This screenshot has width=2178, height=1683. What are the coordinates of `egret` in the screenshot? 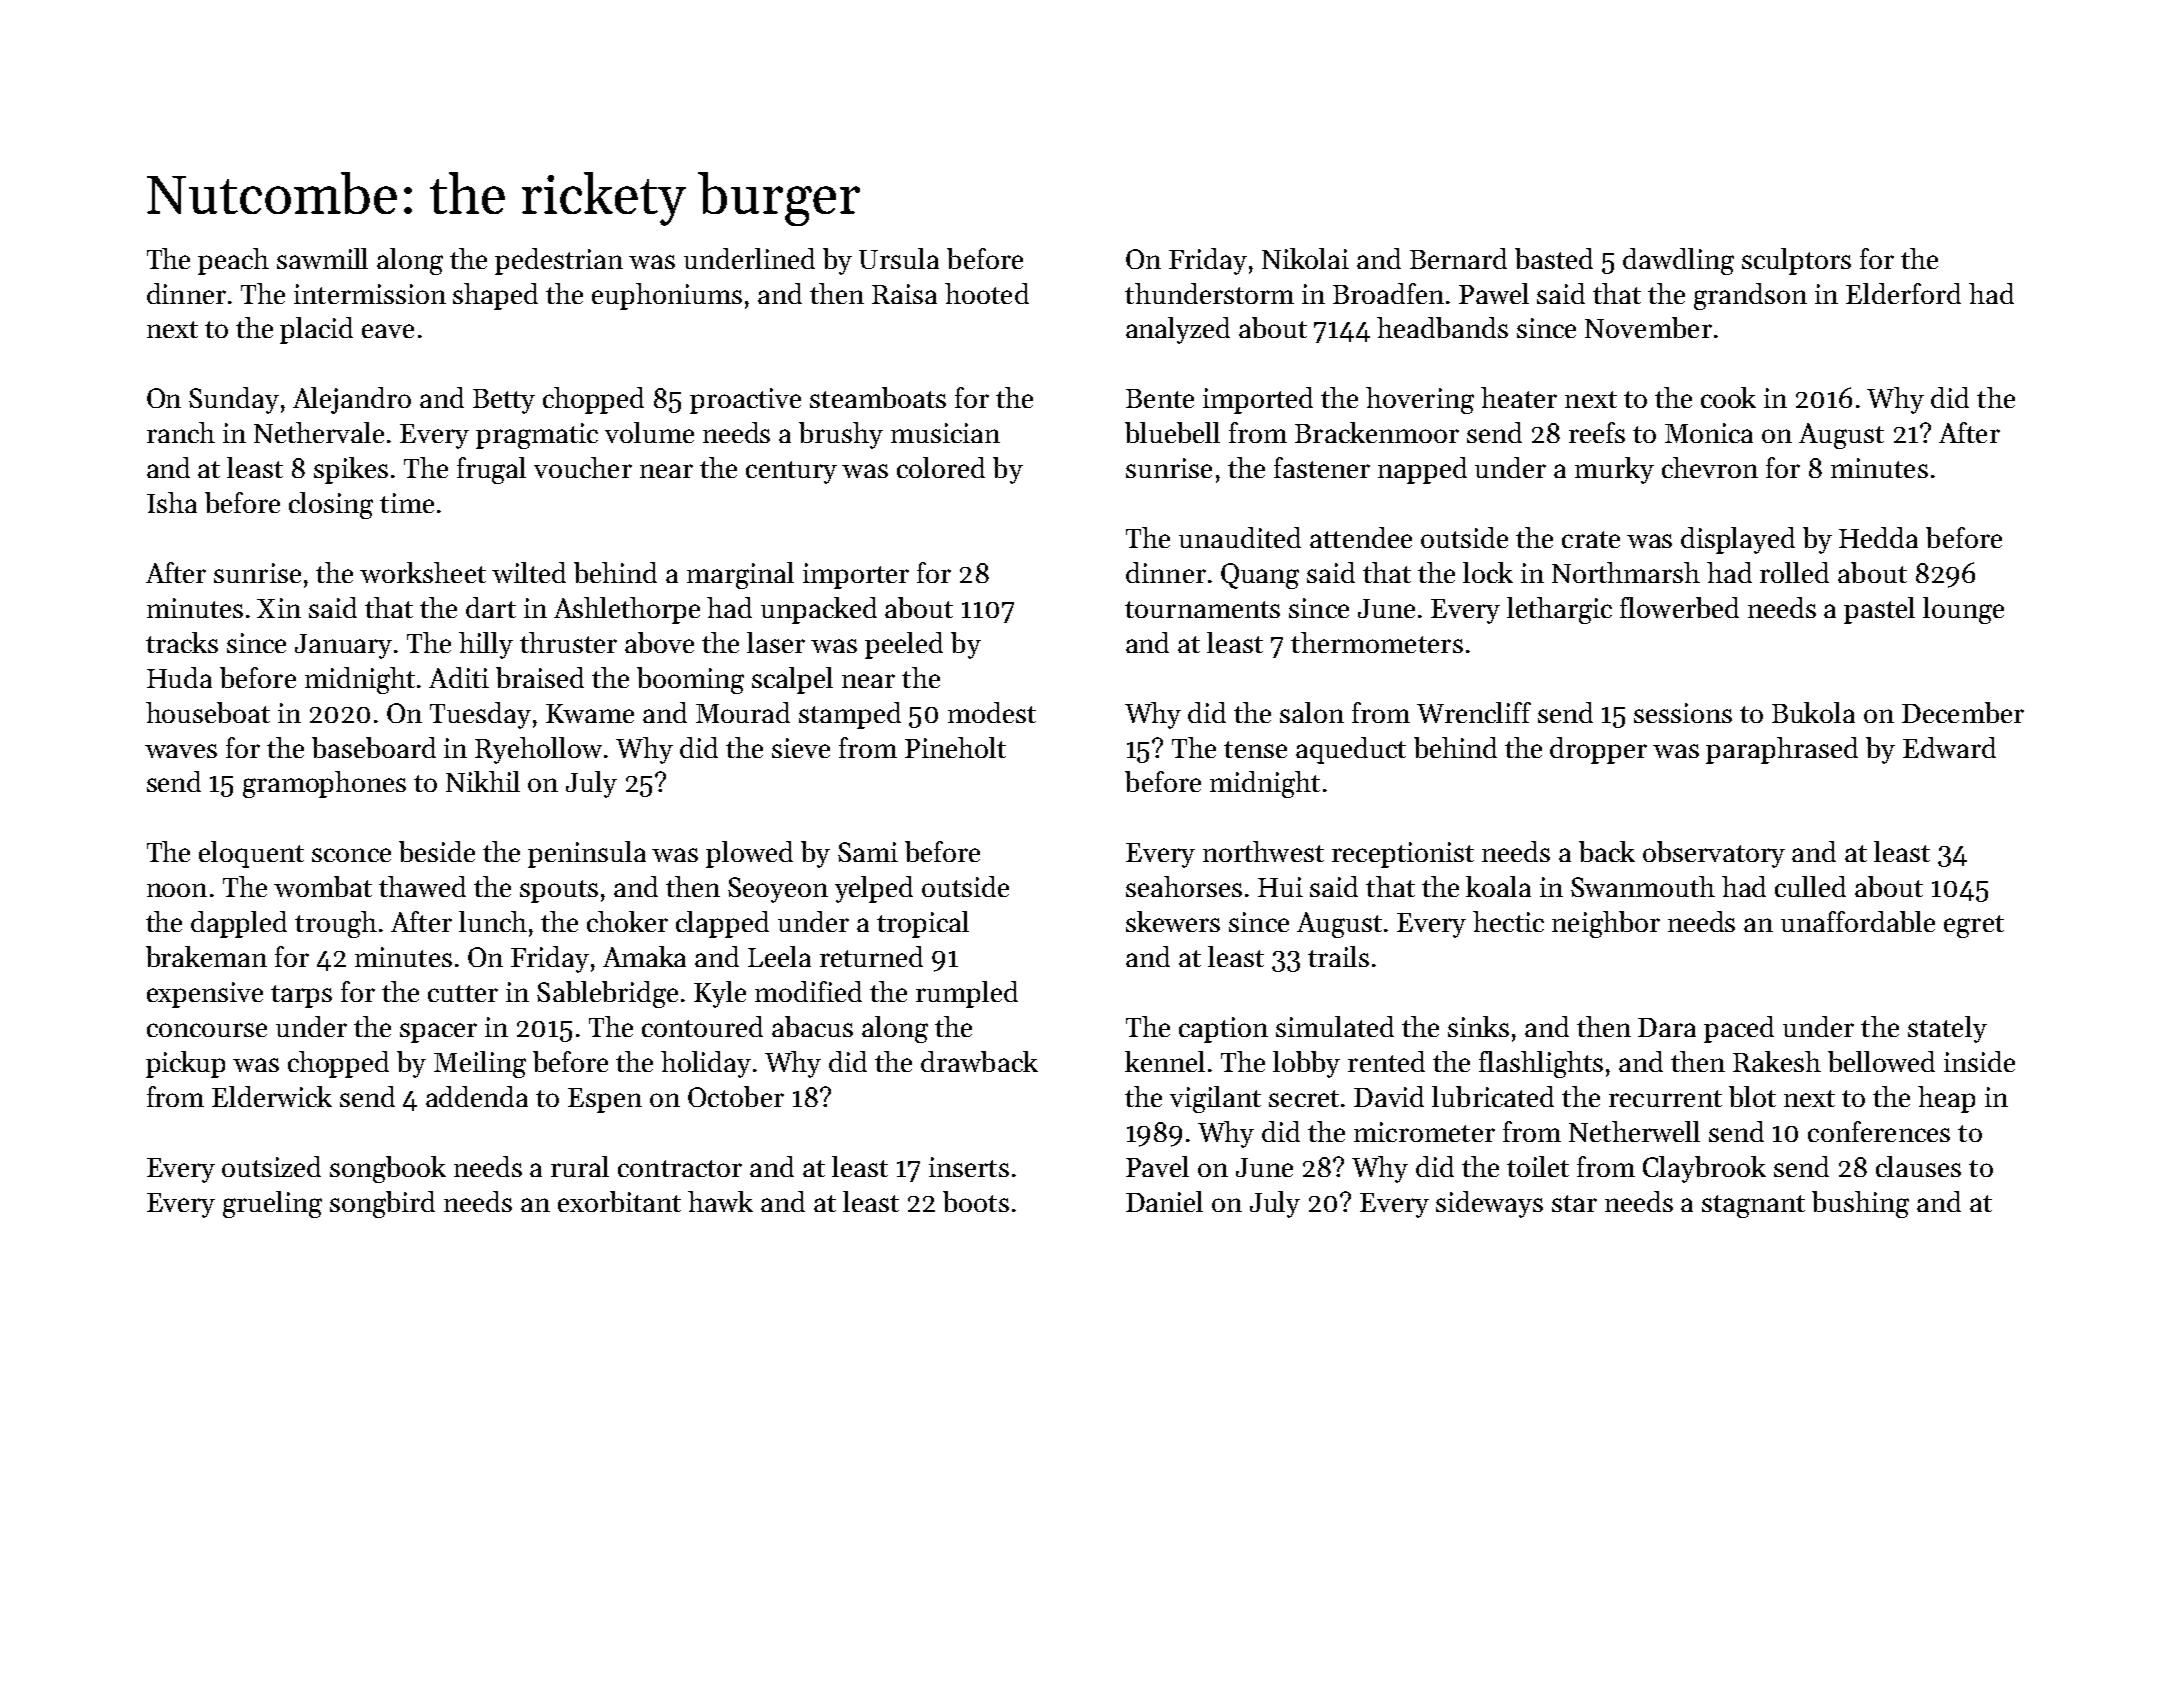 It's located at (1974, 926).
